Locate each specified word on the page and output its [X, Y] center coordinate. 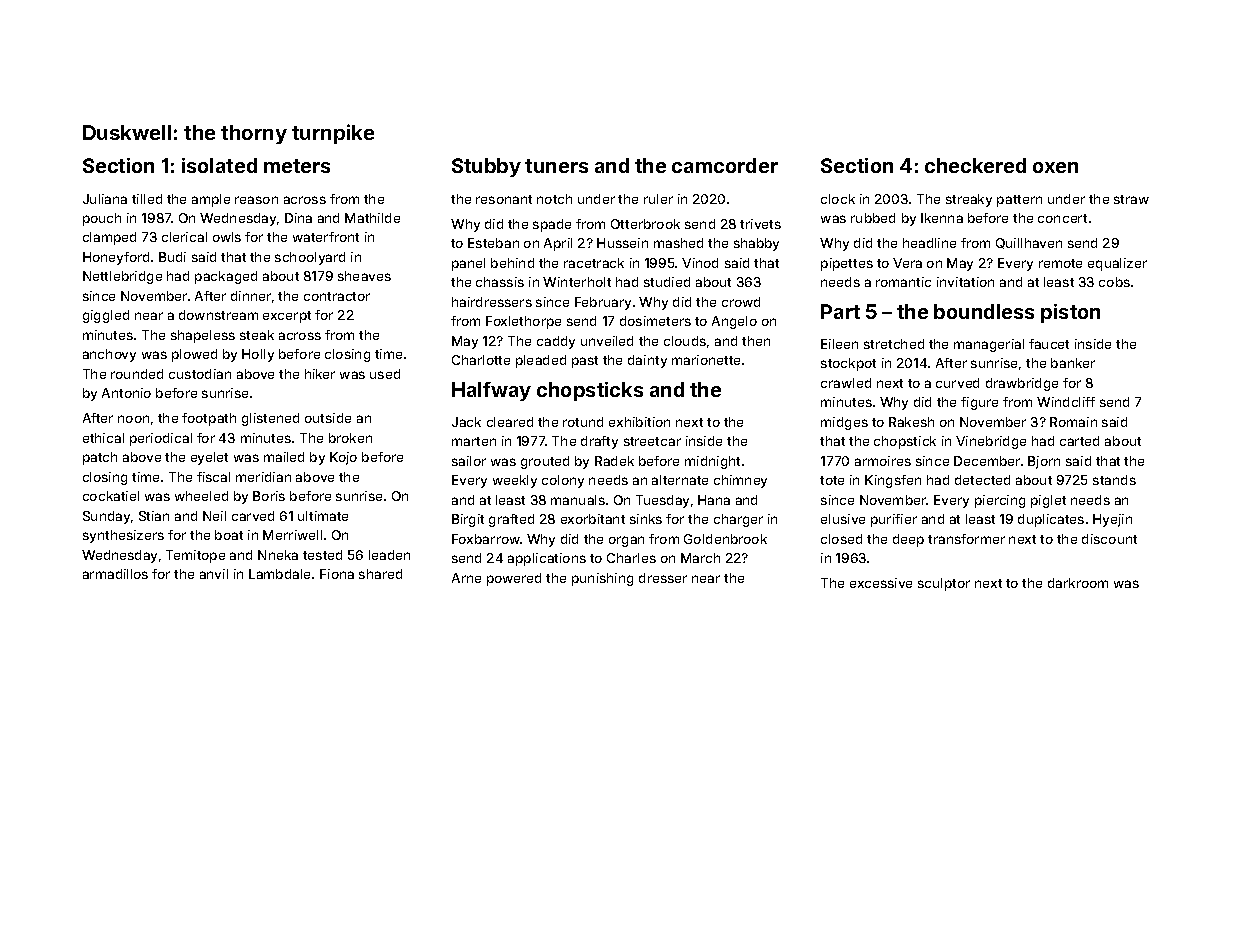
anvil [214, 574]
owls [227, 237]
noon [133, 419]
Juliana [105, 199]
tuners [556, 166]
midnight [712, 462]
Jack [466, 422]
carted [1079, 441]
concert [1062, 218]
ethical [103, 438]
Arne [466, 578]
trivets [760, 224]
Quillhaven [1029, 243]
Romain [1073, 422]
